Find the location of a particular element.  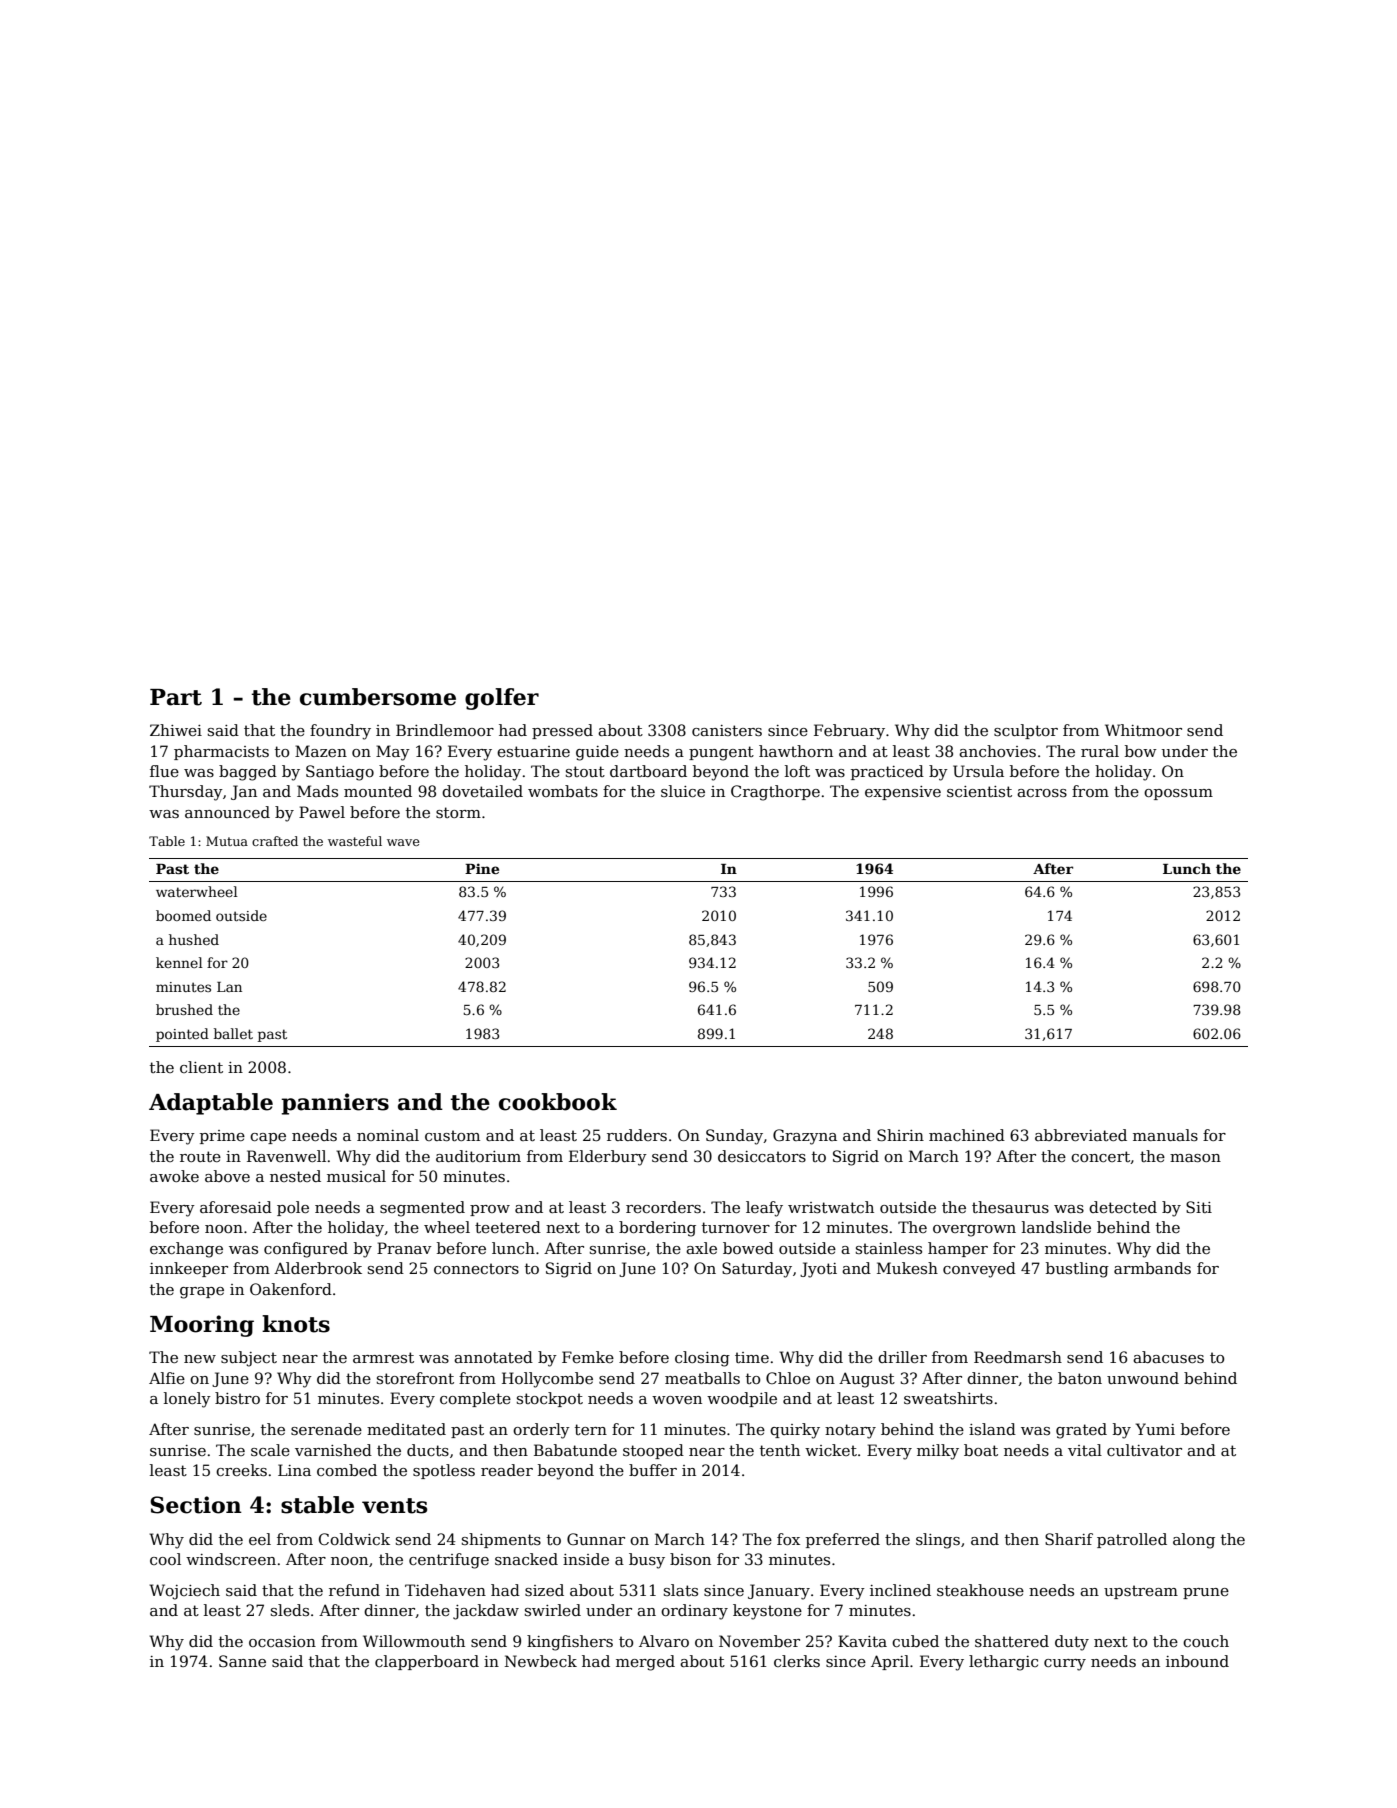

Sanne is located at coordinates (242, 1661).
